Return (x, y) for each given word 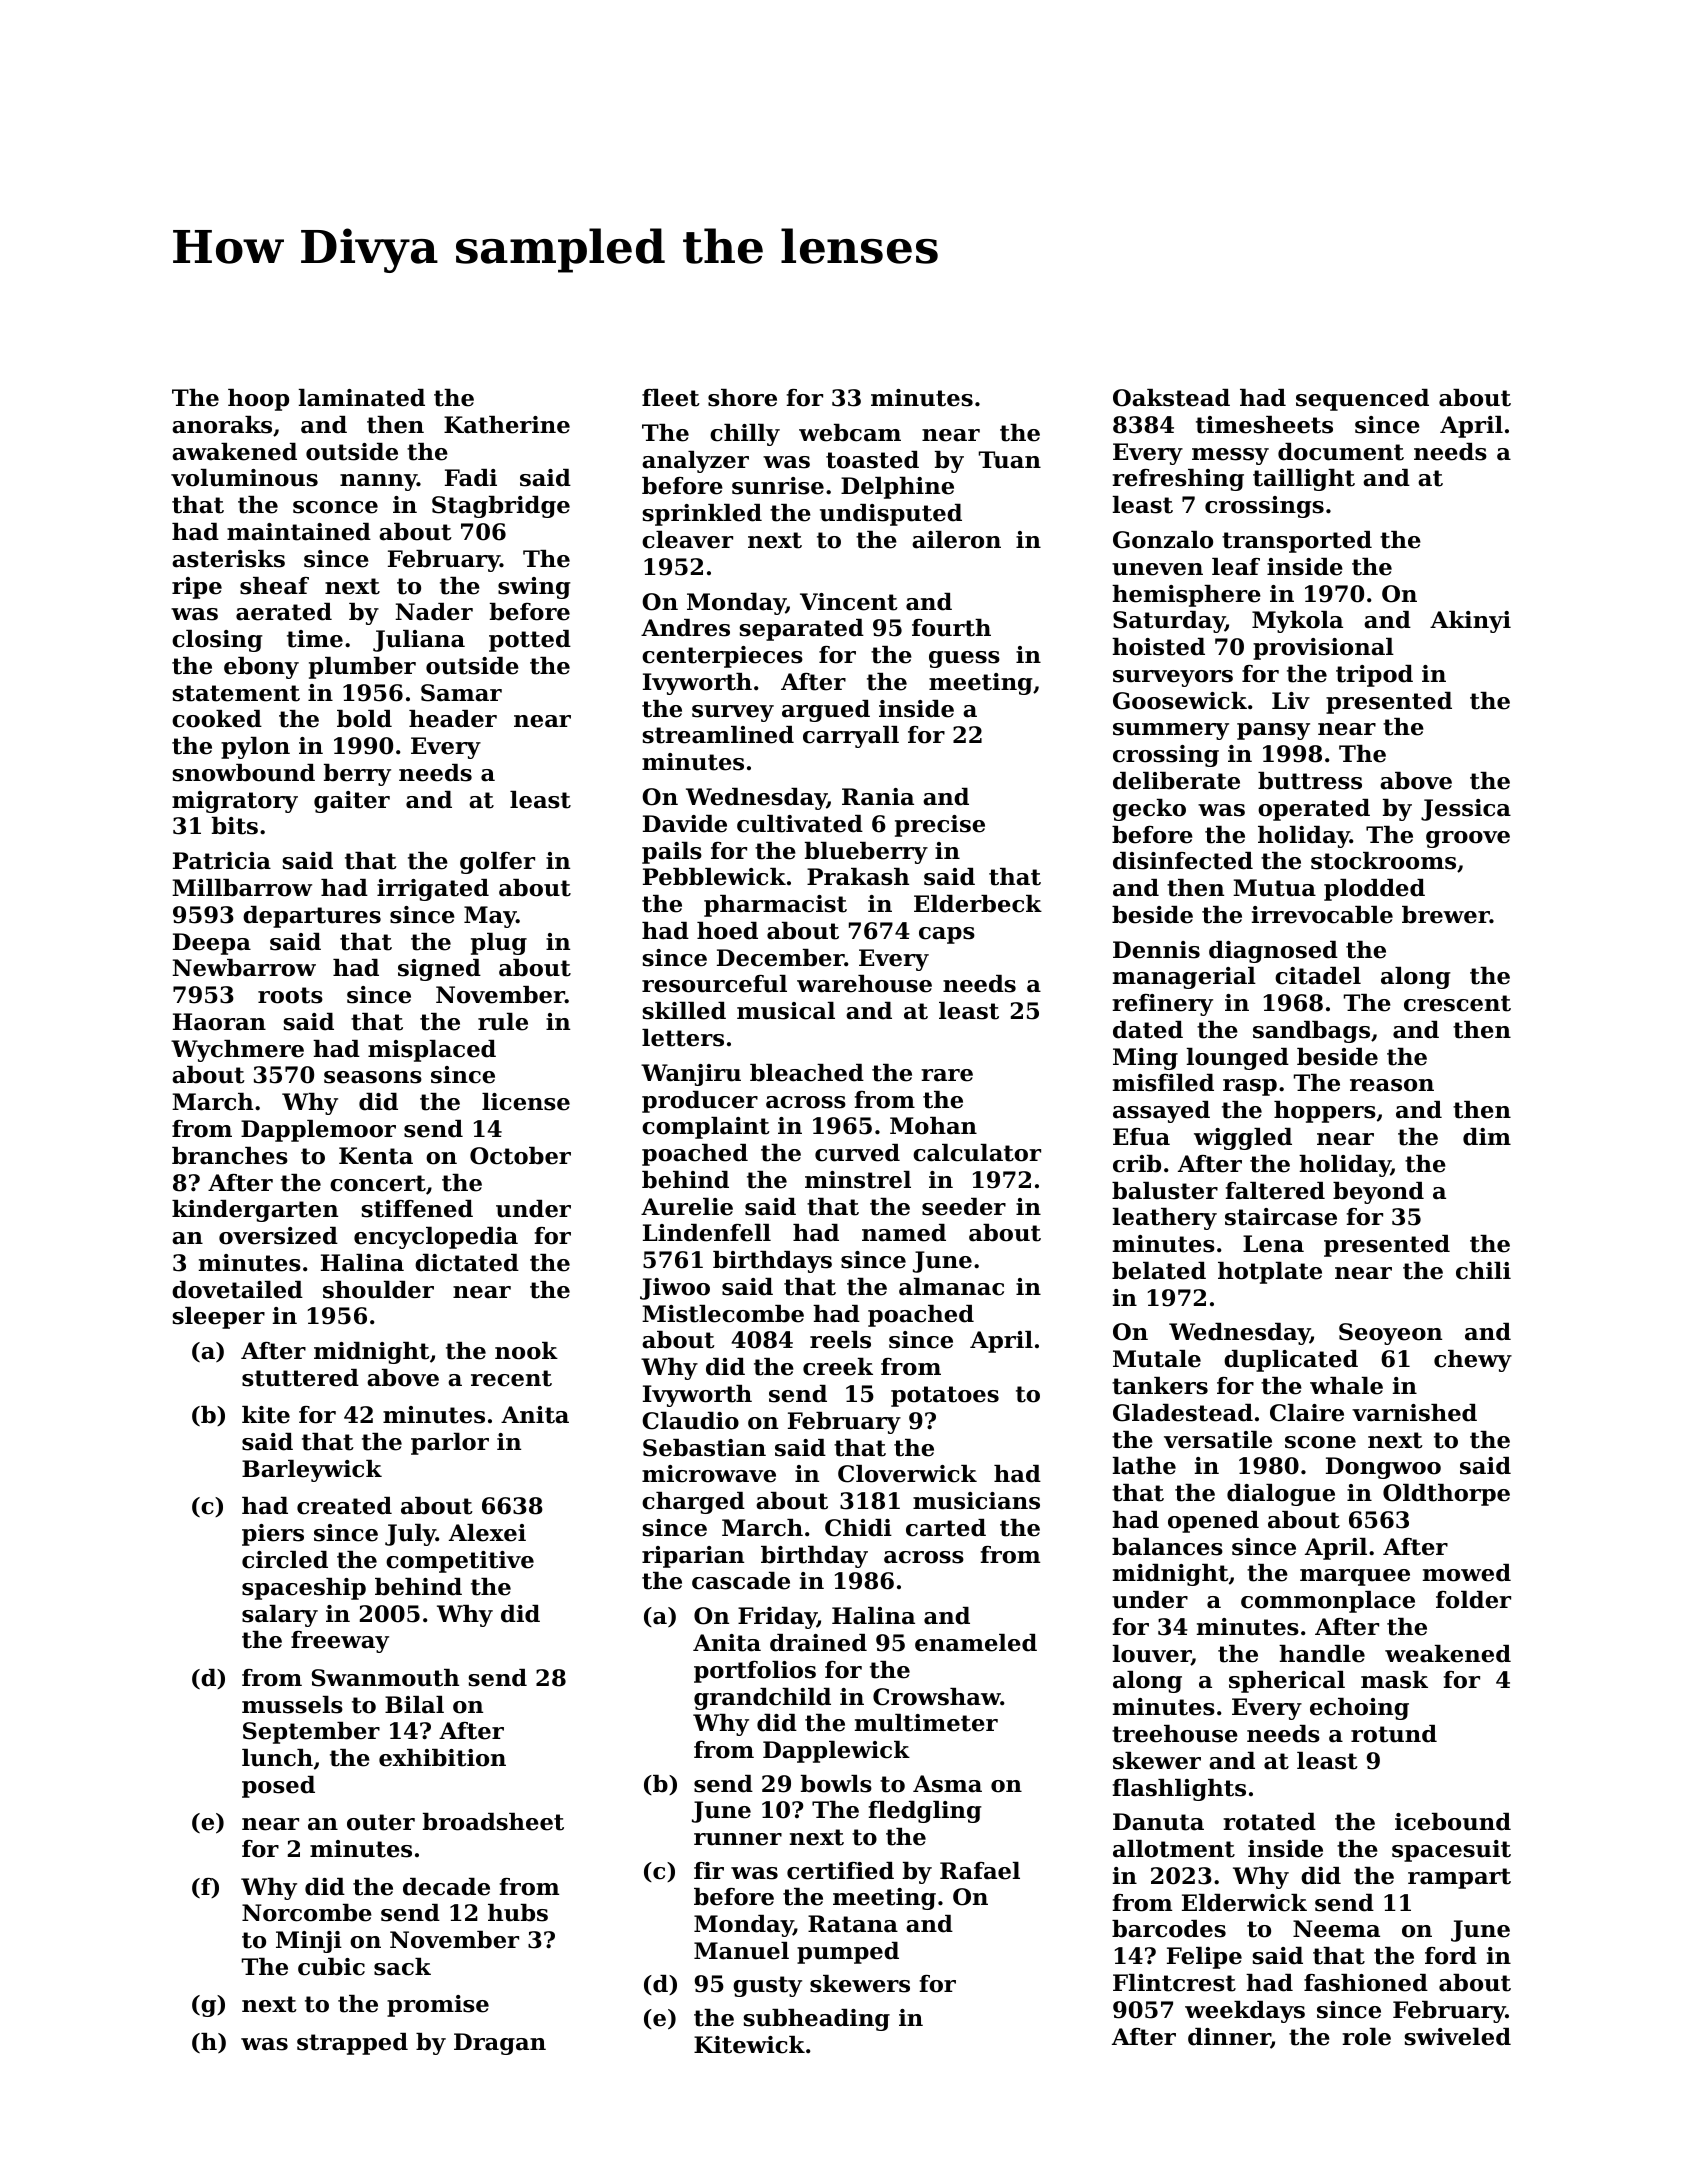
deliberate (1176, 781)
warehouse (864, 984)
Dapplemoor (318, 1131)
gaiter (352, 802)
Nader (434, 612)
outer (381, 1822)
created (344, 1506)
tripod (1374, 676)
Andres (685, 628)
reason (1392, 1085)
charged (693, 1503)
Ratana (853, 1924)
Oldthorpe (1446, 1495)
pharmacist (775, 906)
